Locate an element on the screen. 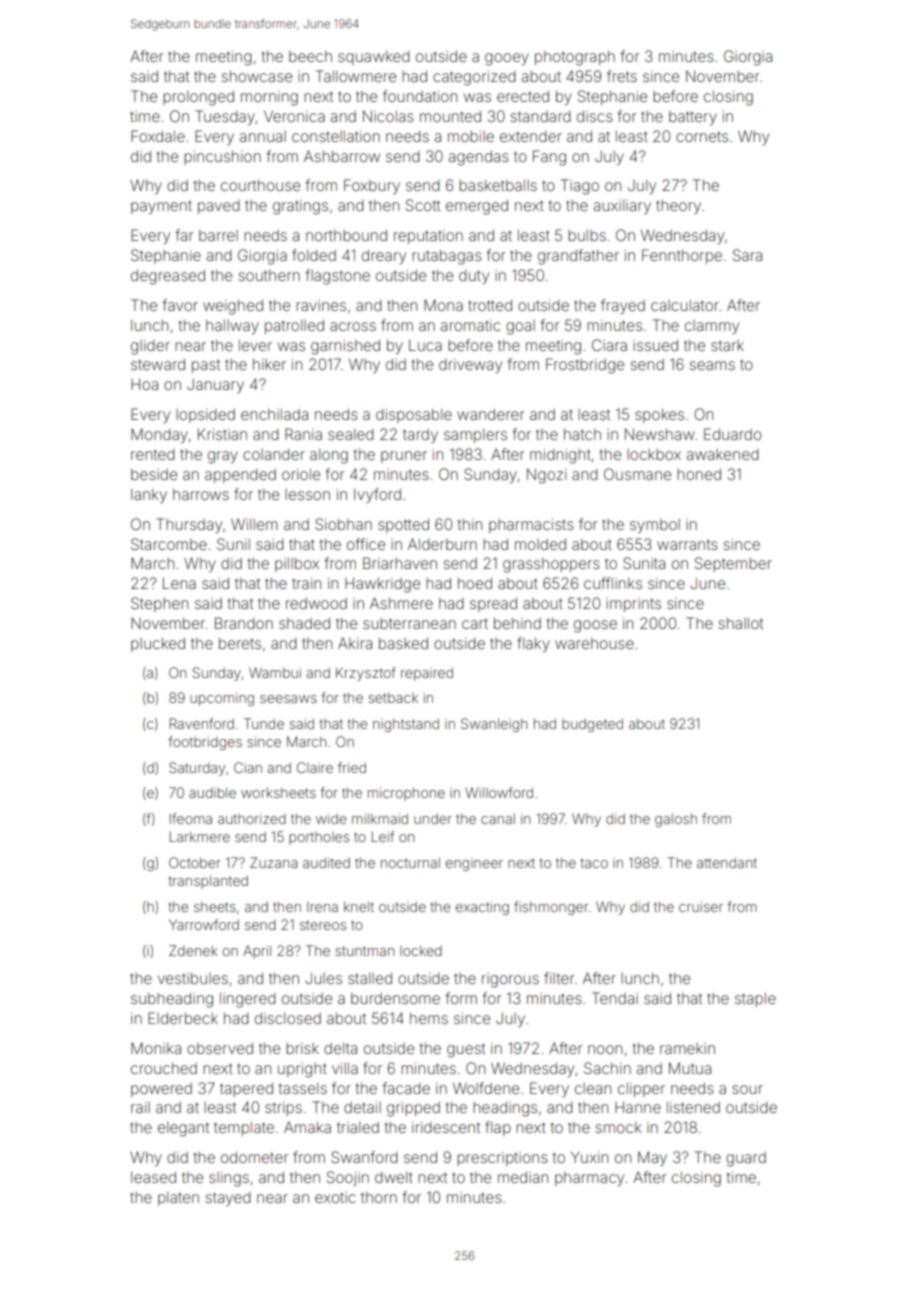 Image resolution: width=908 pixels, height=1316 pixels. behind is located at coordinates (517, 623).
